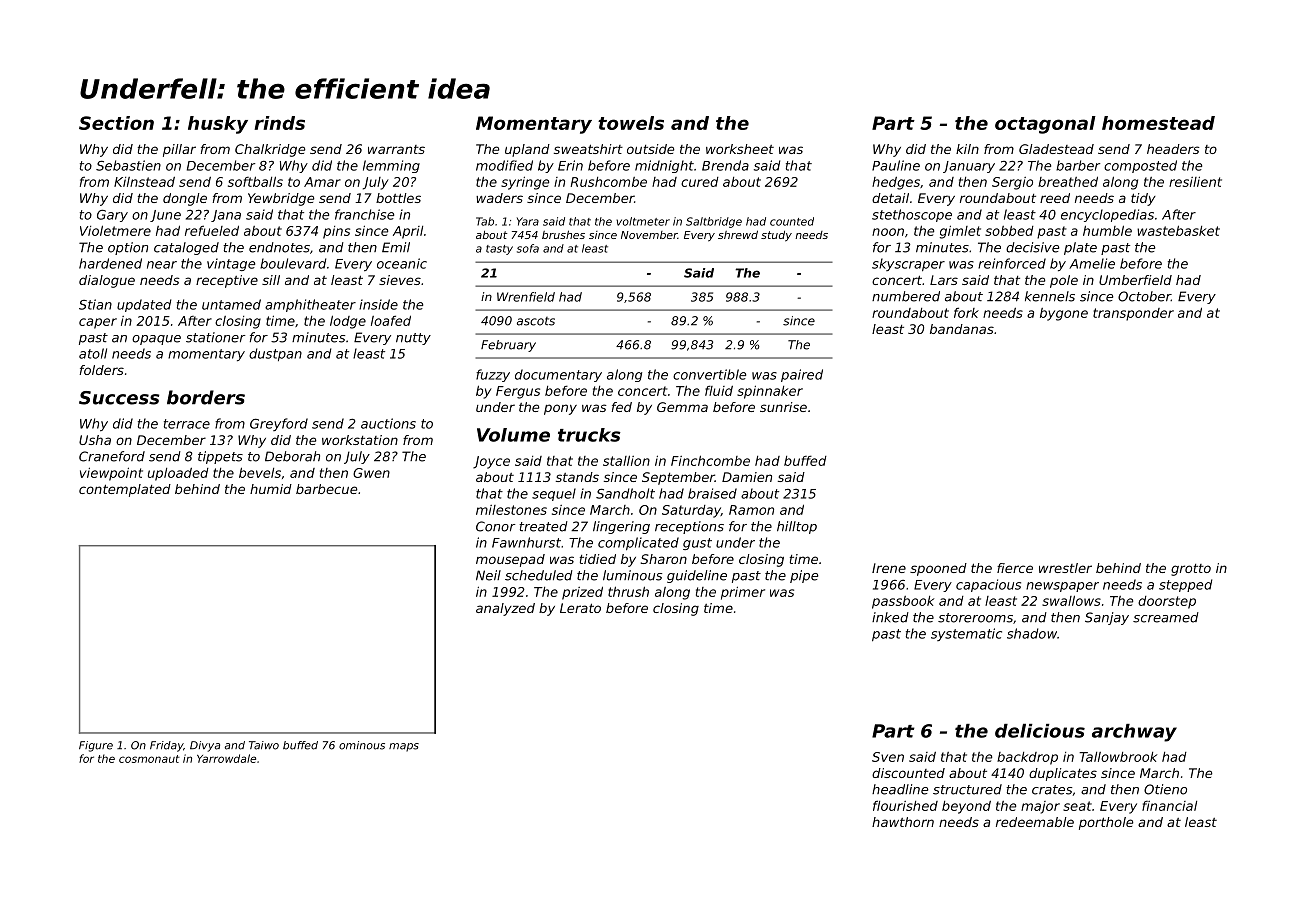 The width and height of the page is (1308, 924). I want to click on porthole, so click(1106, 823).
